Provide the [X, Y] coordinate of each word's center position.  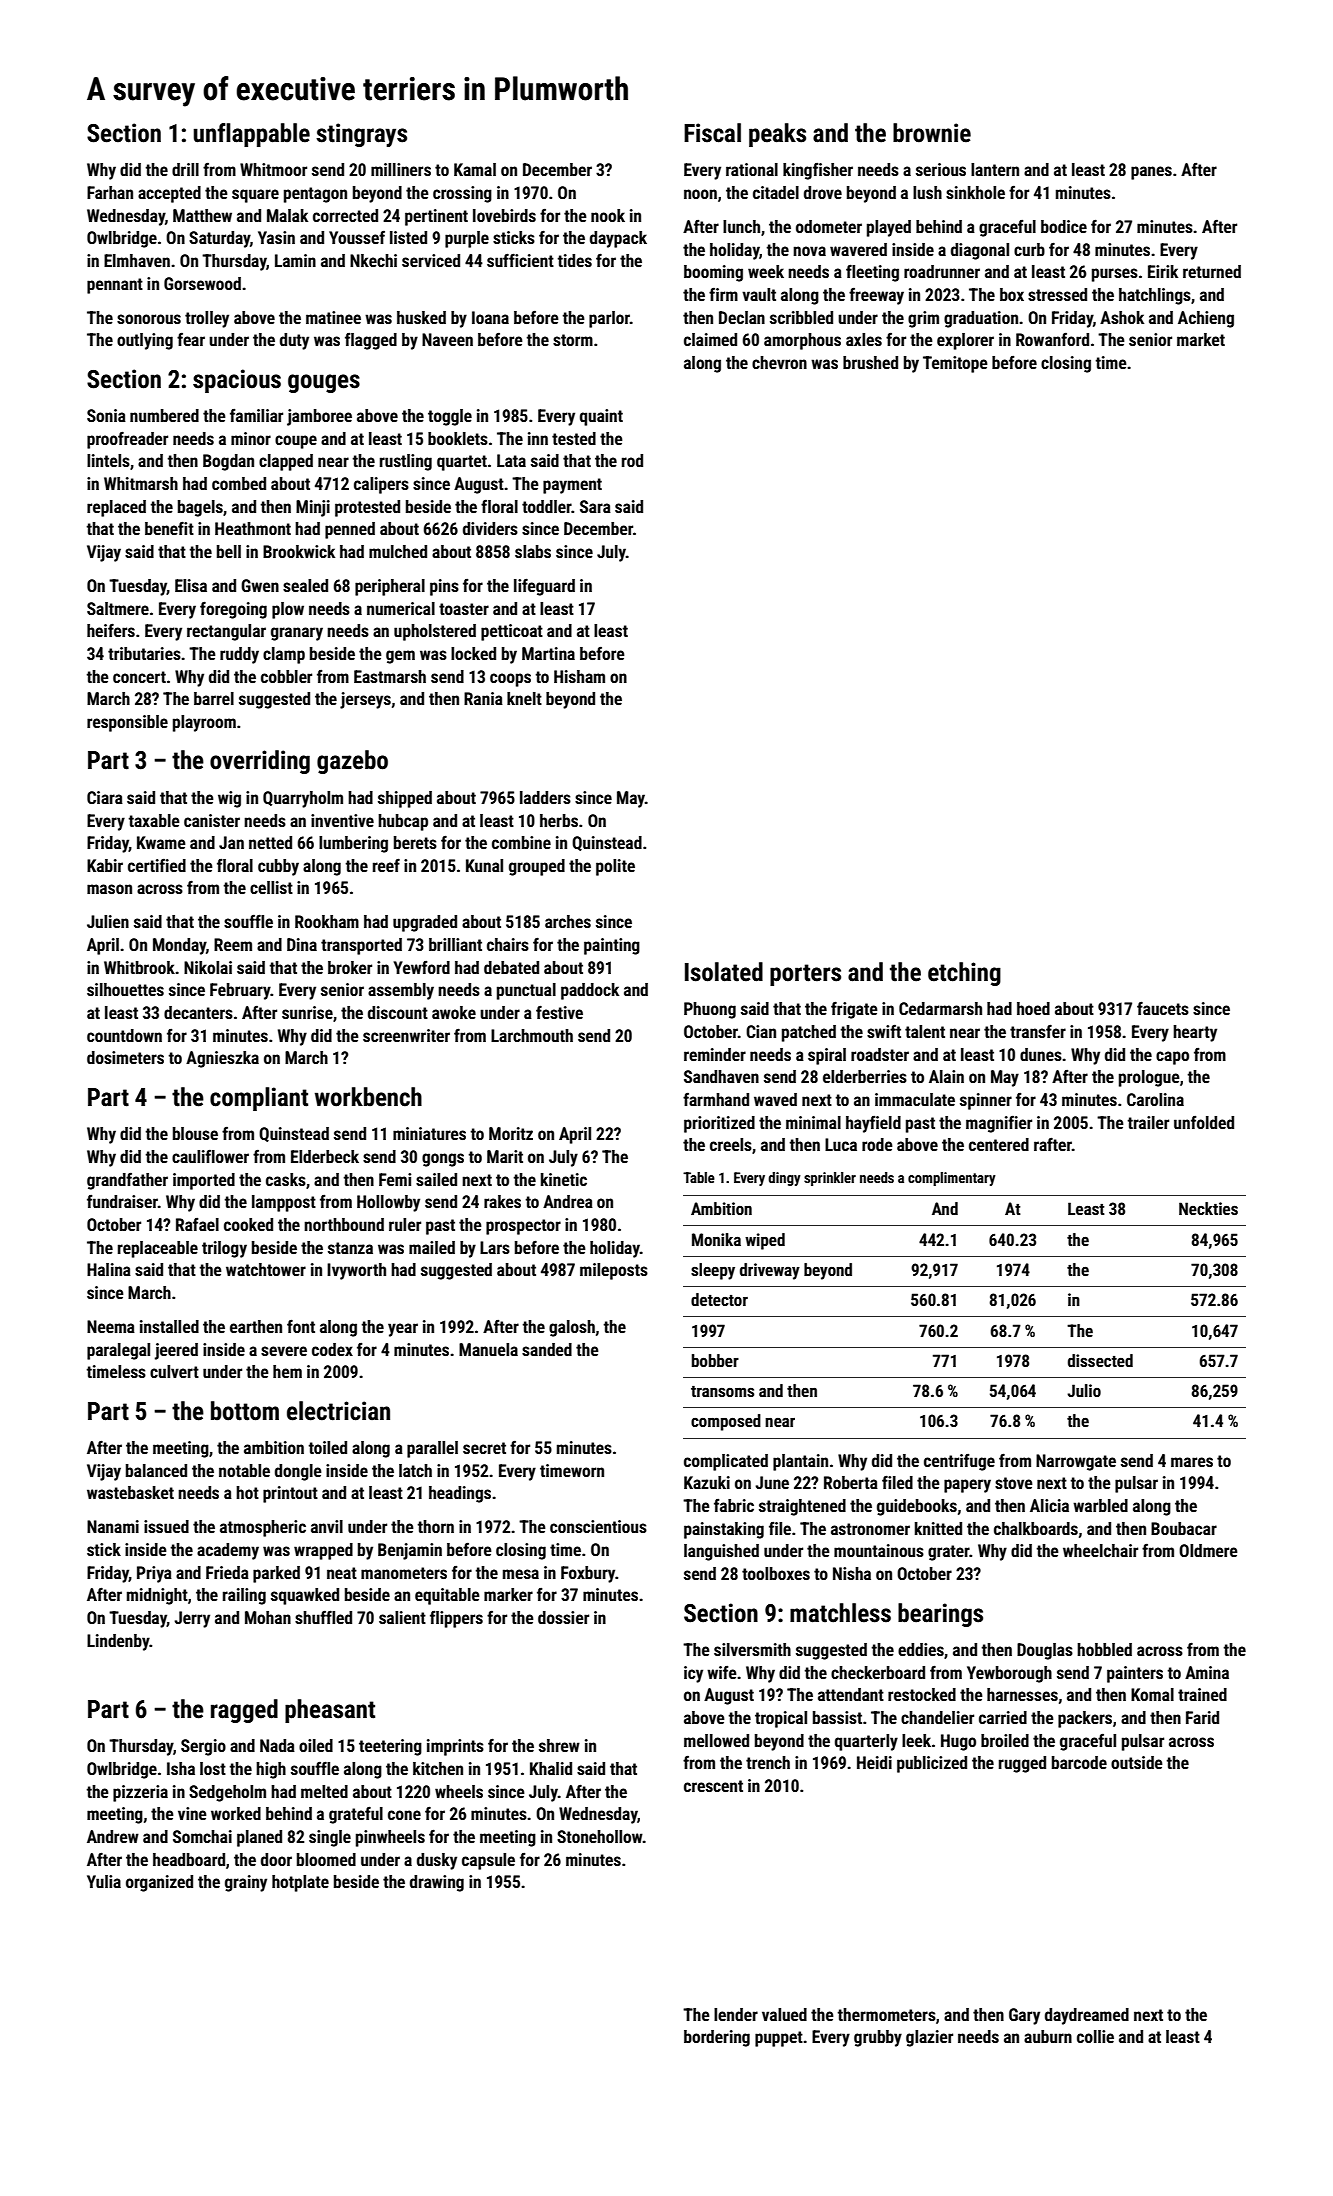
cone [404, 1815]
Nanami [113, 1526]
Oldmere [1208, 1550]
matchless [840, 1613]
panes [1151, 173]
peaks [777, 135]
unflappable [252, 135]
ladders [545, 797]
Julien [108, 921]
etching [964, 974]
